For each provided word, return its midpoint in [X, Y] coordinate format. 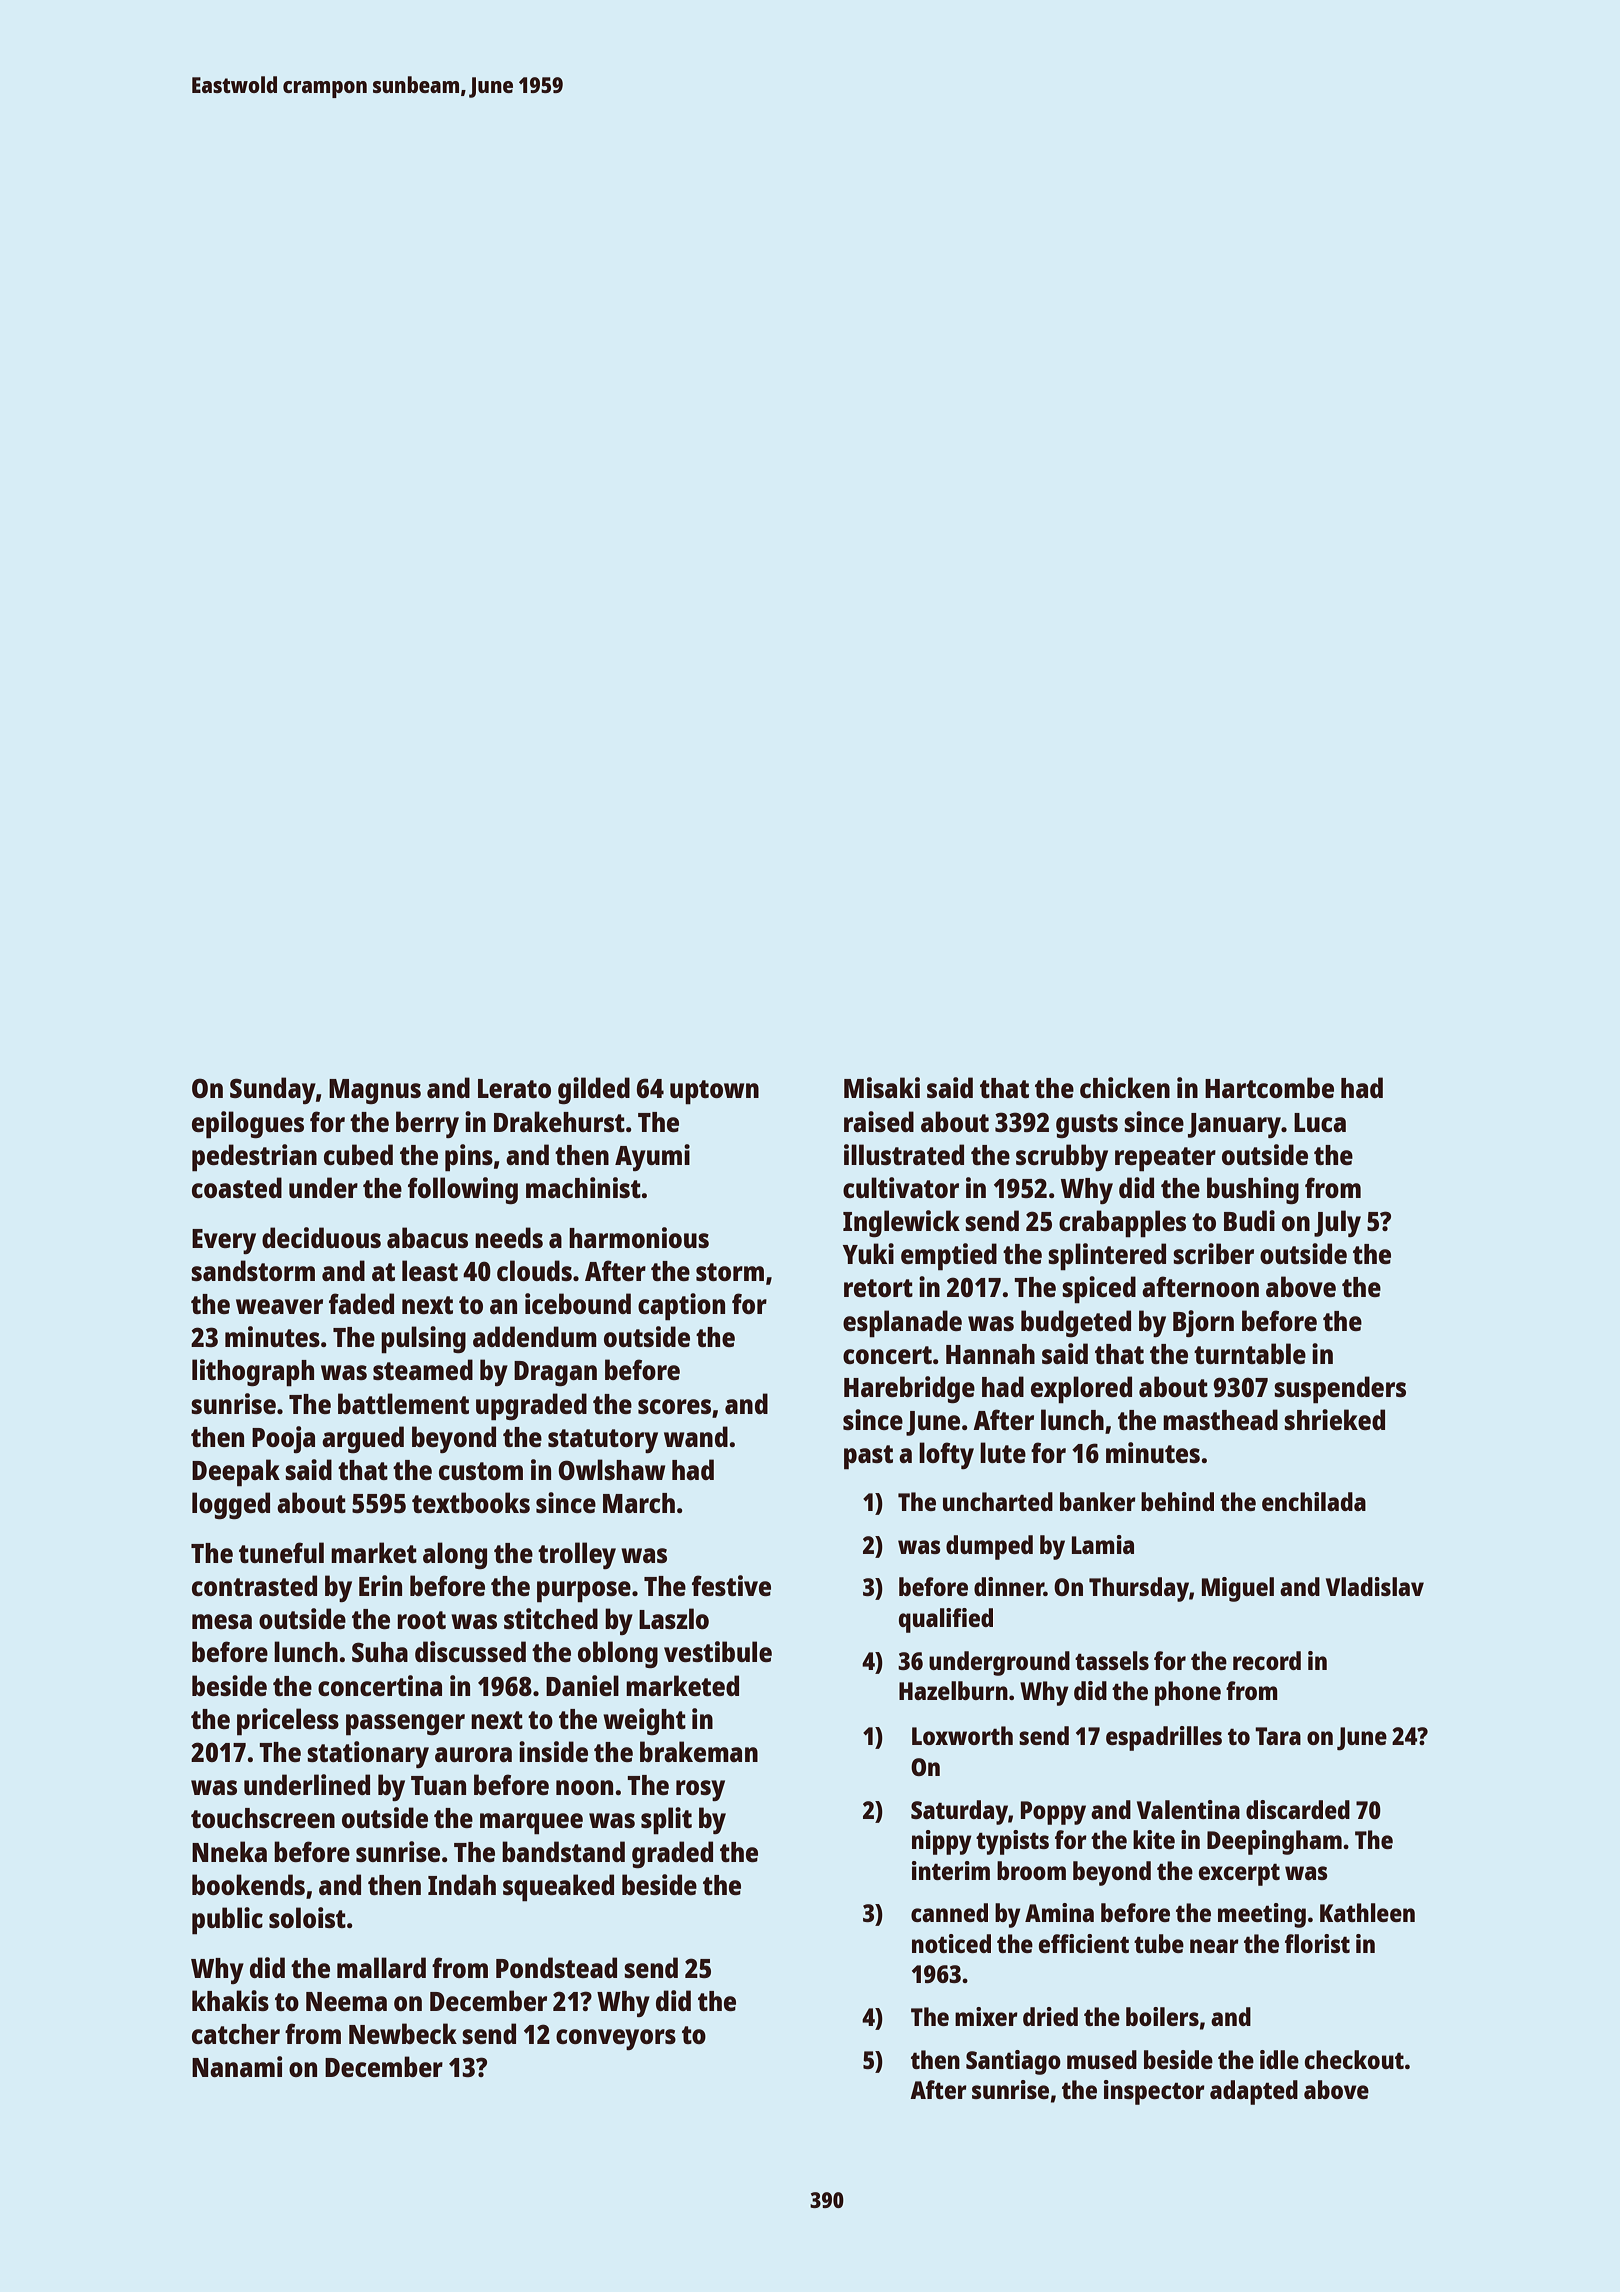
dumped [989, 1547]
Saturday [959, 1812]
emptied [949, 1257]
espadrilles [1164, 1738]
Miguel [1238, 1589]
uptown [714, 1092]
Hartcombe [1269, 1087]
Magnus [375, 1091]
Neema [346, 2001]
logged [231, 1505]
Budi [1249, 1220]
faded [361, 1303]
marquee [531, 1824]
